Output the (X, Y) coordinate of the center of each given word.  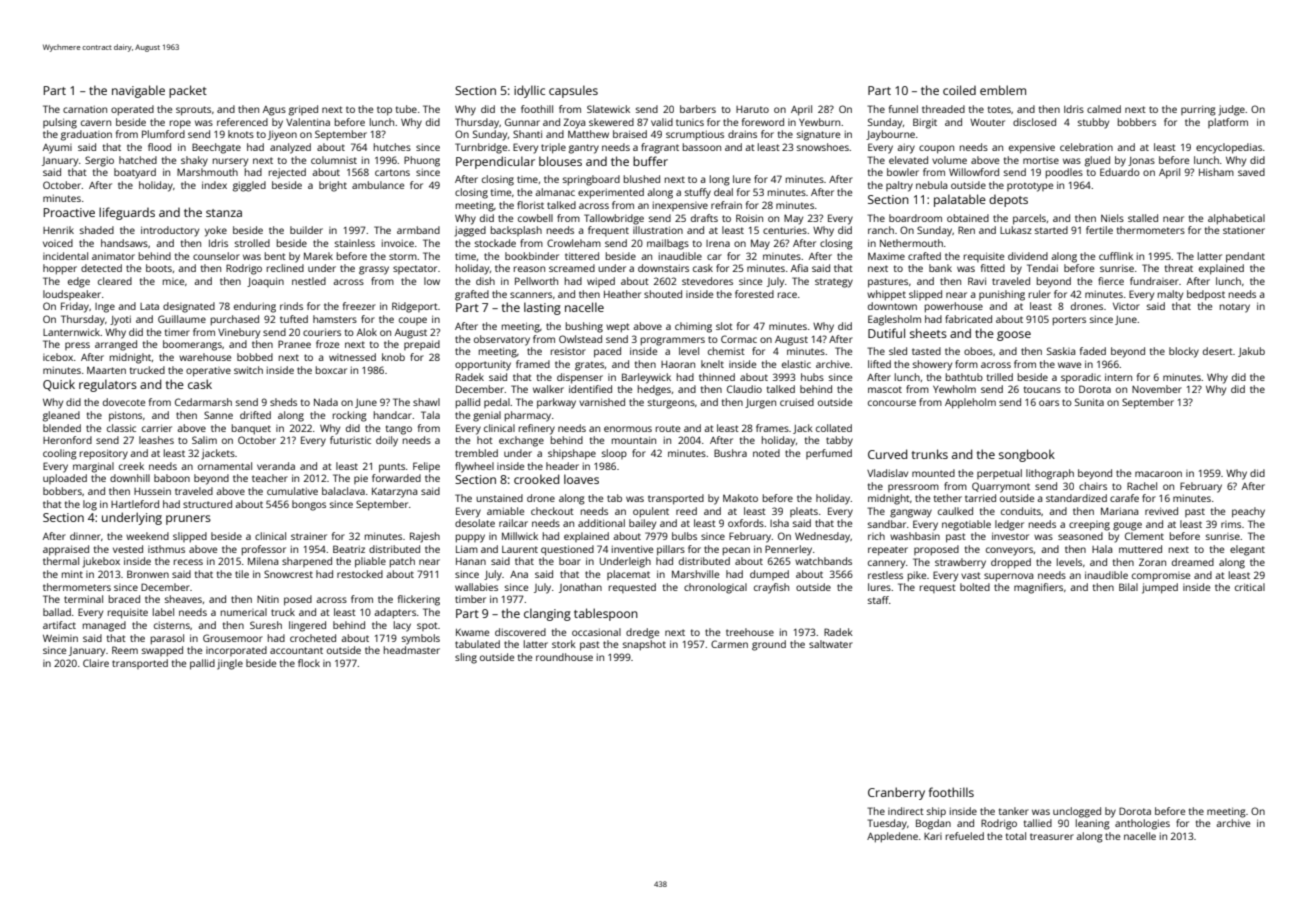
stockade (495, 243)
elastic (796, 364)
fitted (993, 268)
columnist (334, 160)
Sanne (218, 415)
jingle (230, 664)
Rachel (1142, 486)
